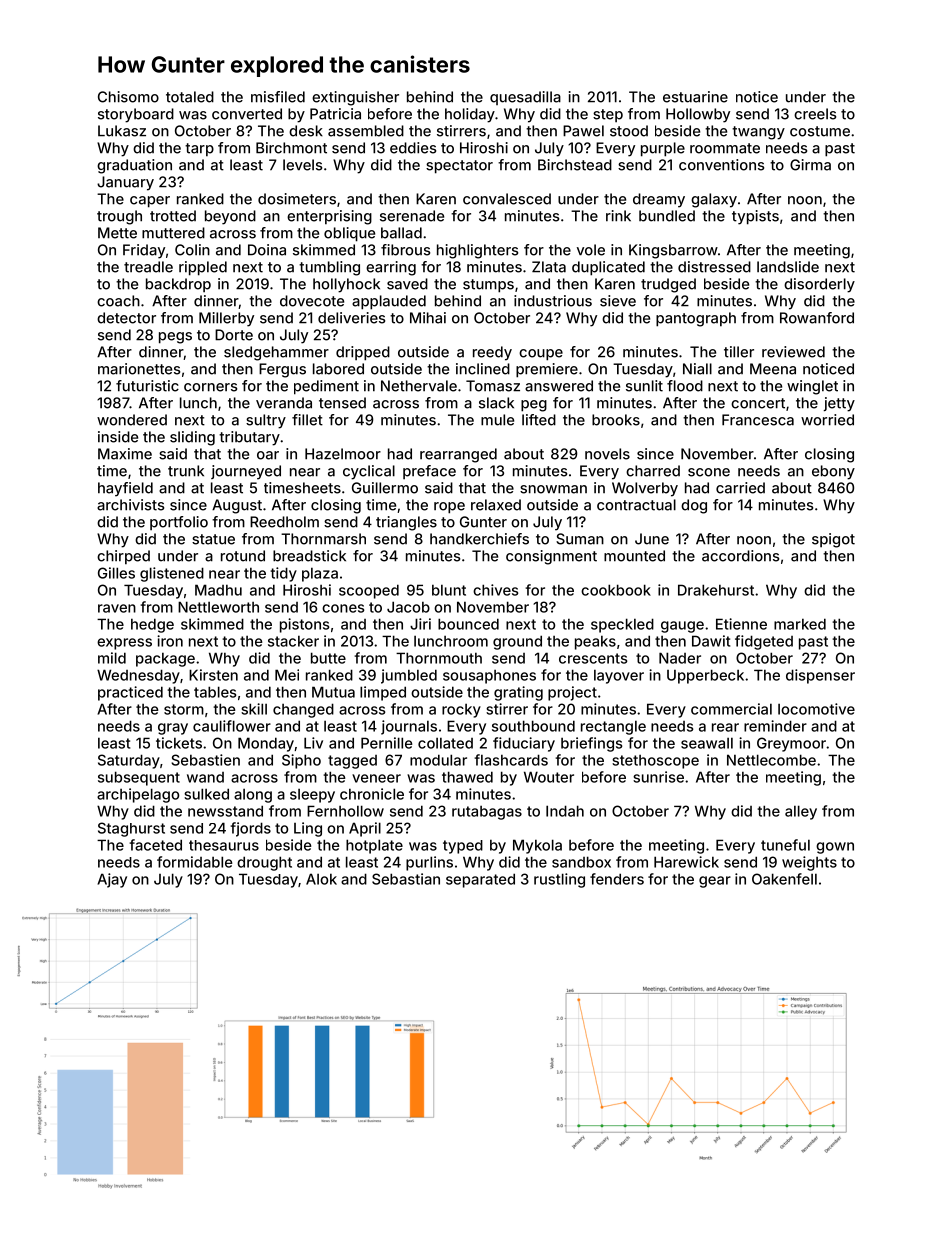 The height and width of the screenshot is (1233, 952). What do you see at coordinates (429, 863) in the screenshot?
I see `purlins` at bounding box center [429, 863].
